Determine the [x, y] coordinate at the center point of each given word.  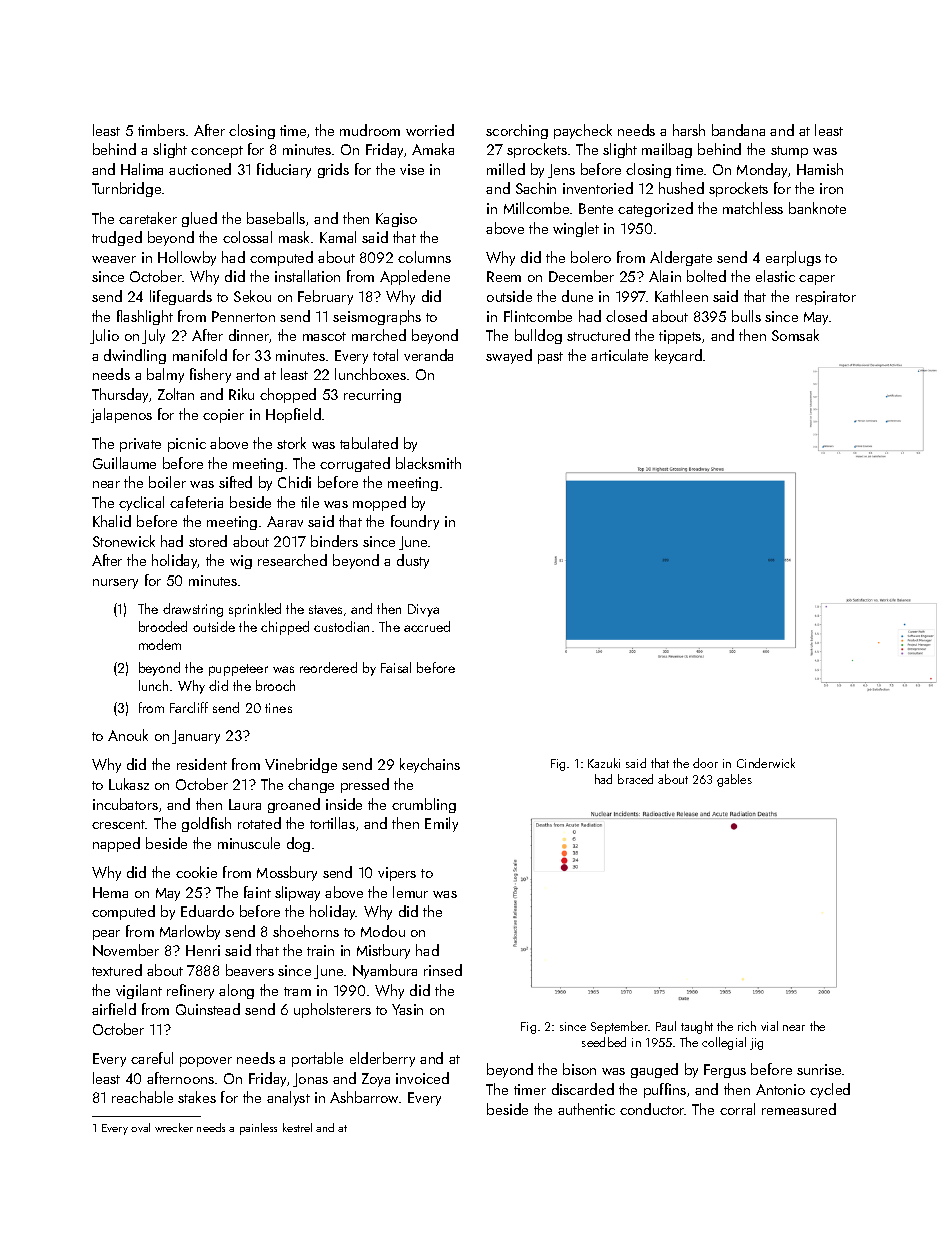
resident [202, 764]
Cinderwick [766, 763]
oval [140, 1127]
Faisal [396, 667]
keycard [678, 356]
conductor [652, 1109]
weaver [114, 259]
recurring [372, 396]
